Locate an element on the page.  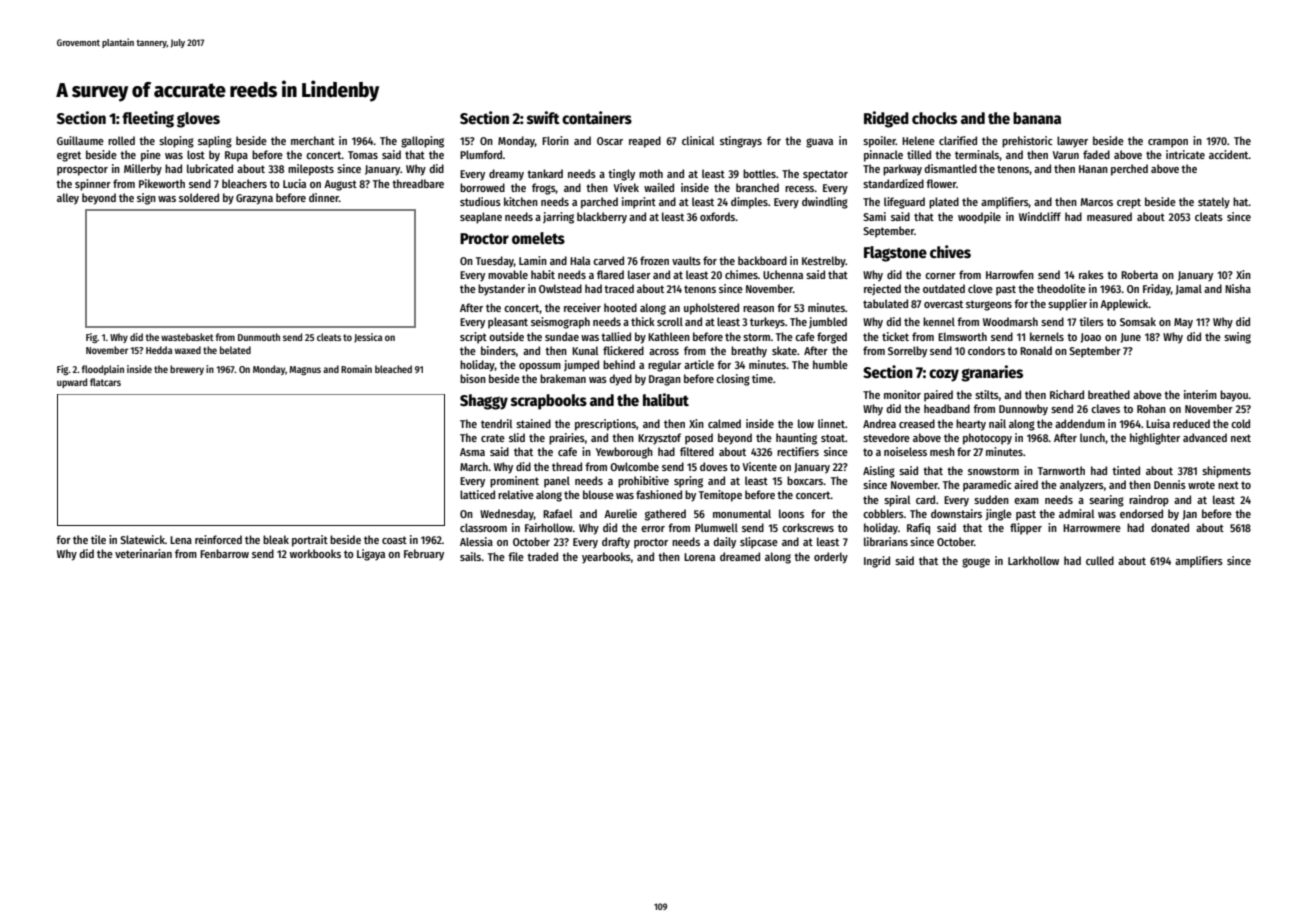
fleeting is located at coordinates (148, 119).
